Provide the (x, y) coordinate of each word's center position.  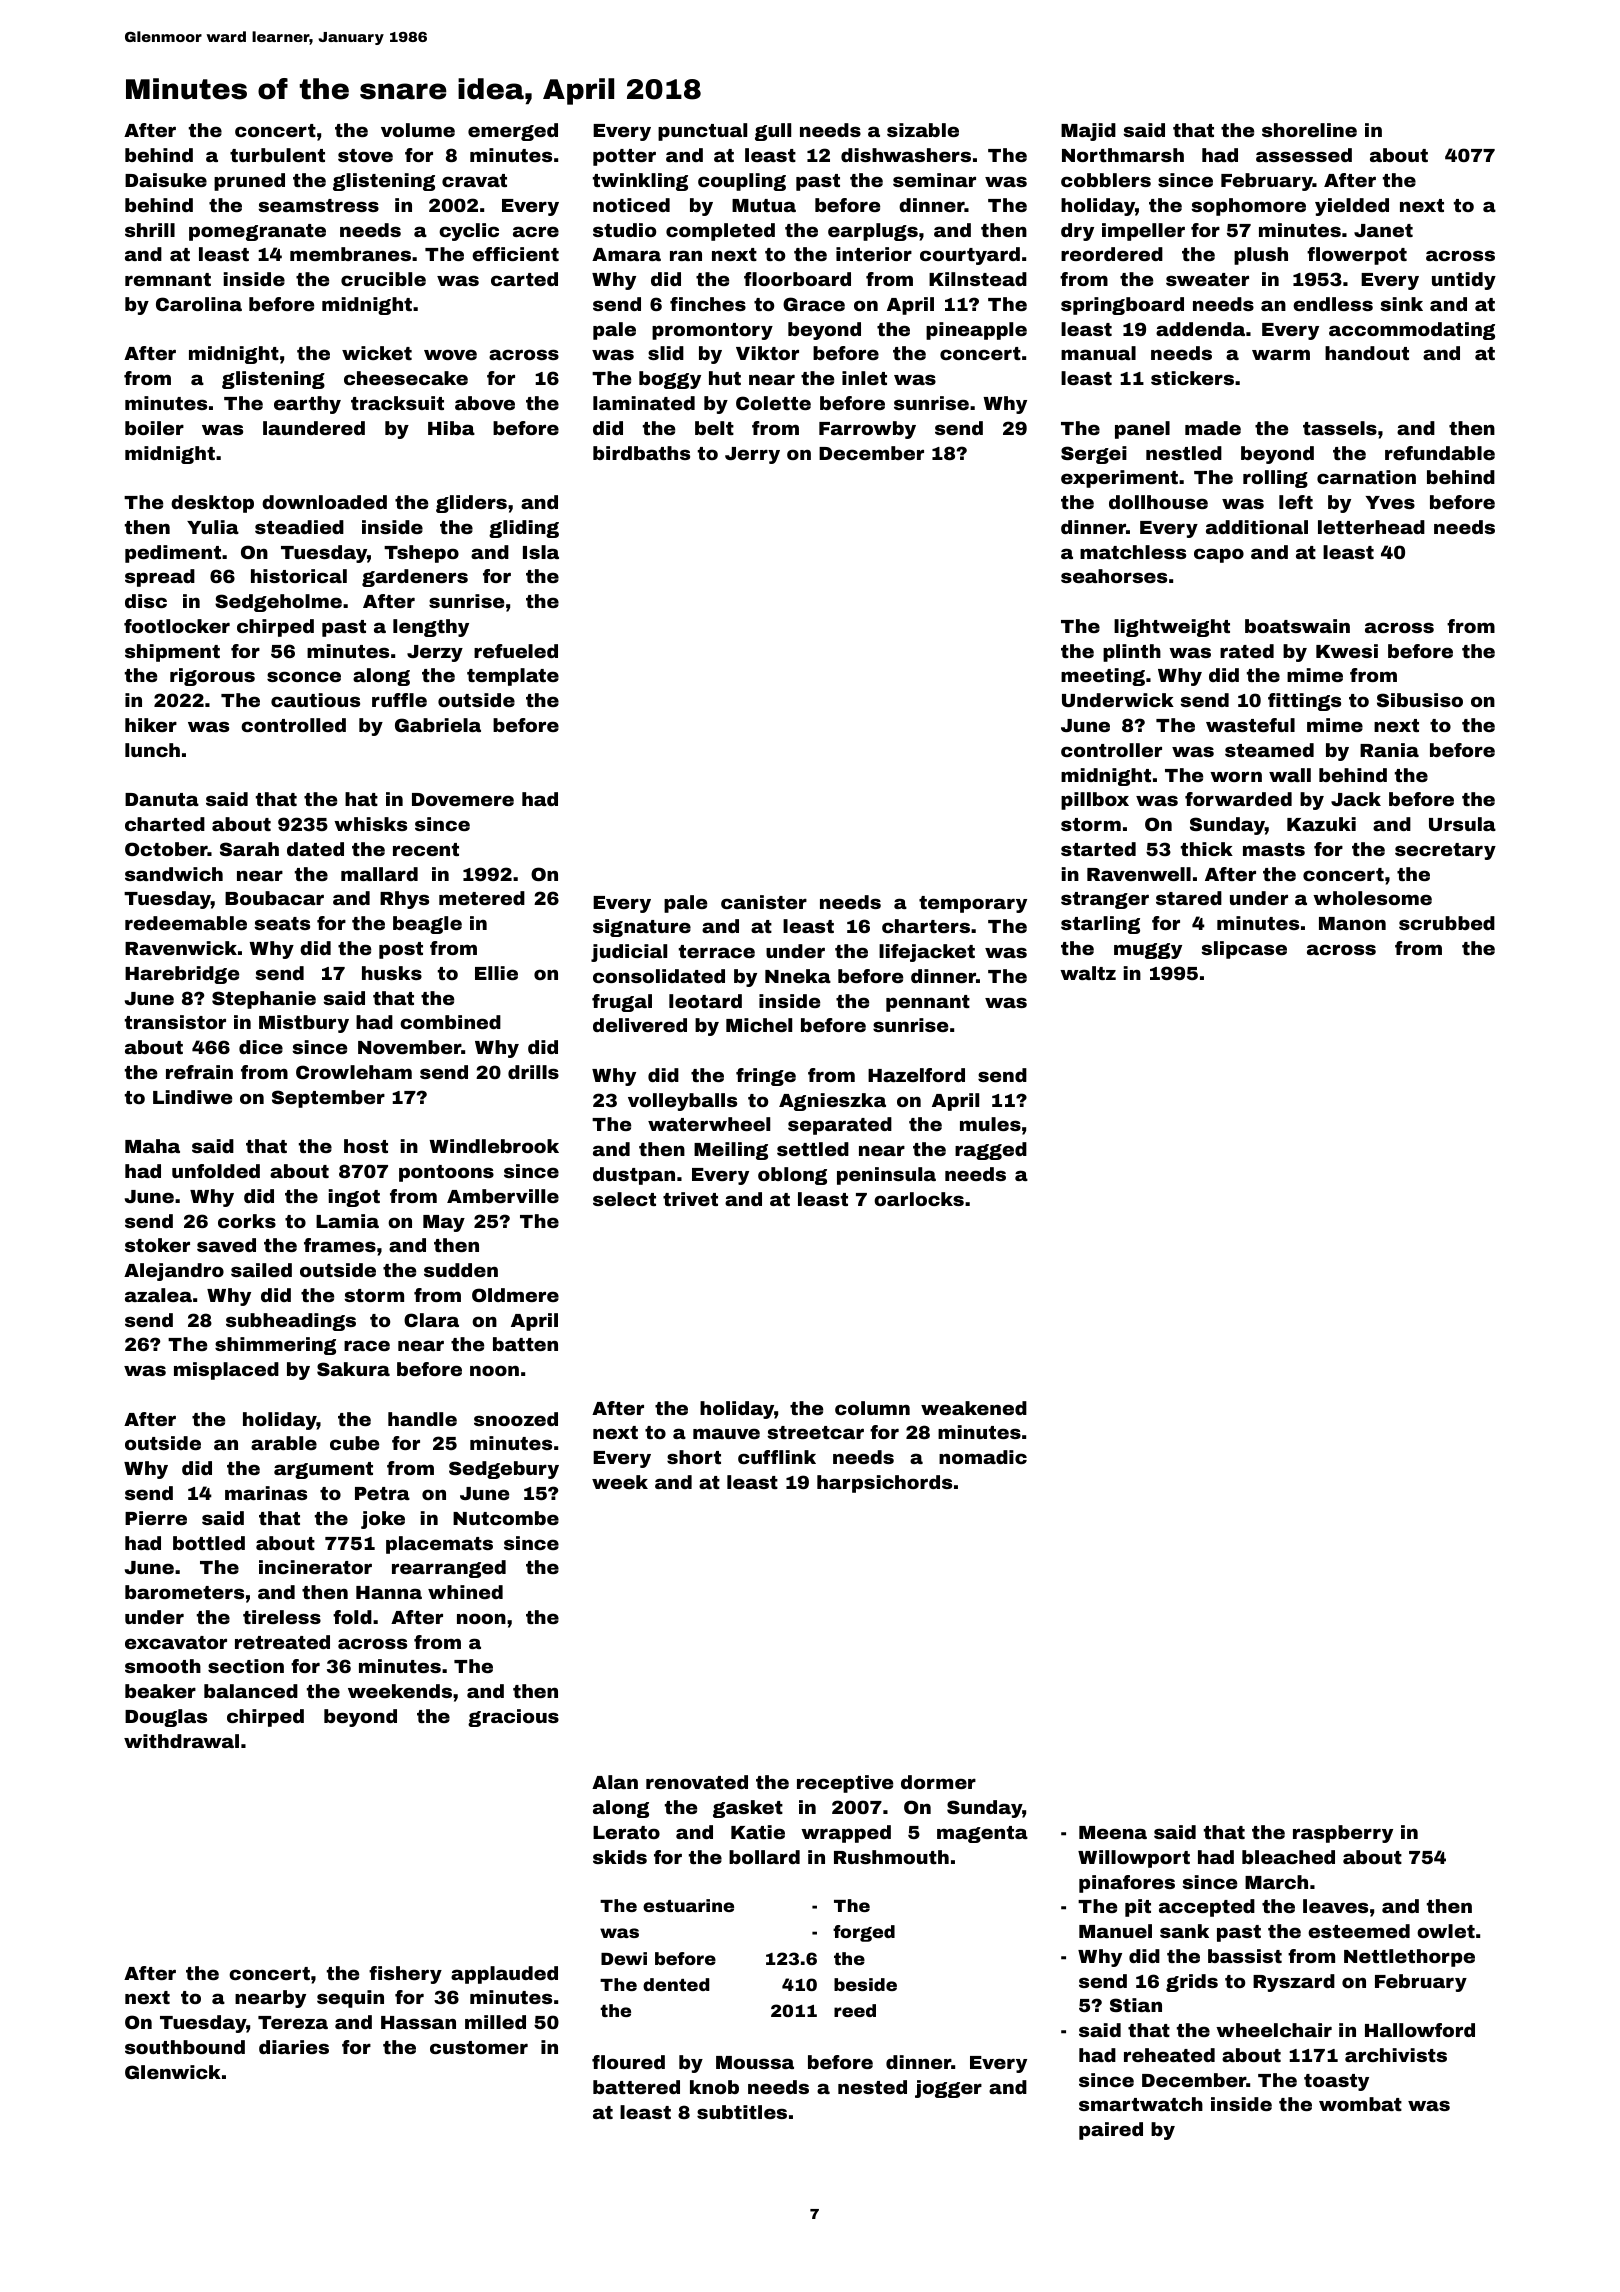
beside (865, 1984)
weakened (974, 1408)
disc (146, 601)
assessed (1304, 155)
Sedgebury (504, 1470)
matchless (1133, 552)
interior (874, 254)
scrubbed (1447, 923)
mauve (726, 1433)
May (444, 1223)
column (872, 1408)
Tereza (293, 2022)
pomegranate (257, 232)
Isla (541, 552)
